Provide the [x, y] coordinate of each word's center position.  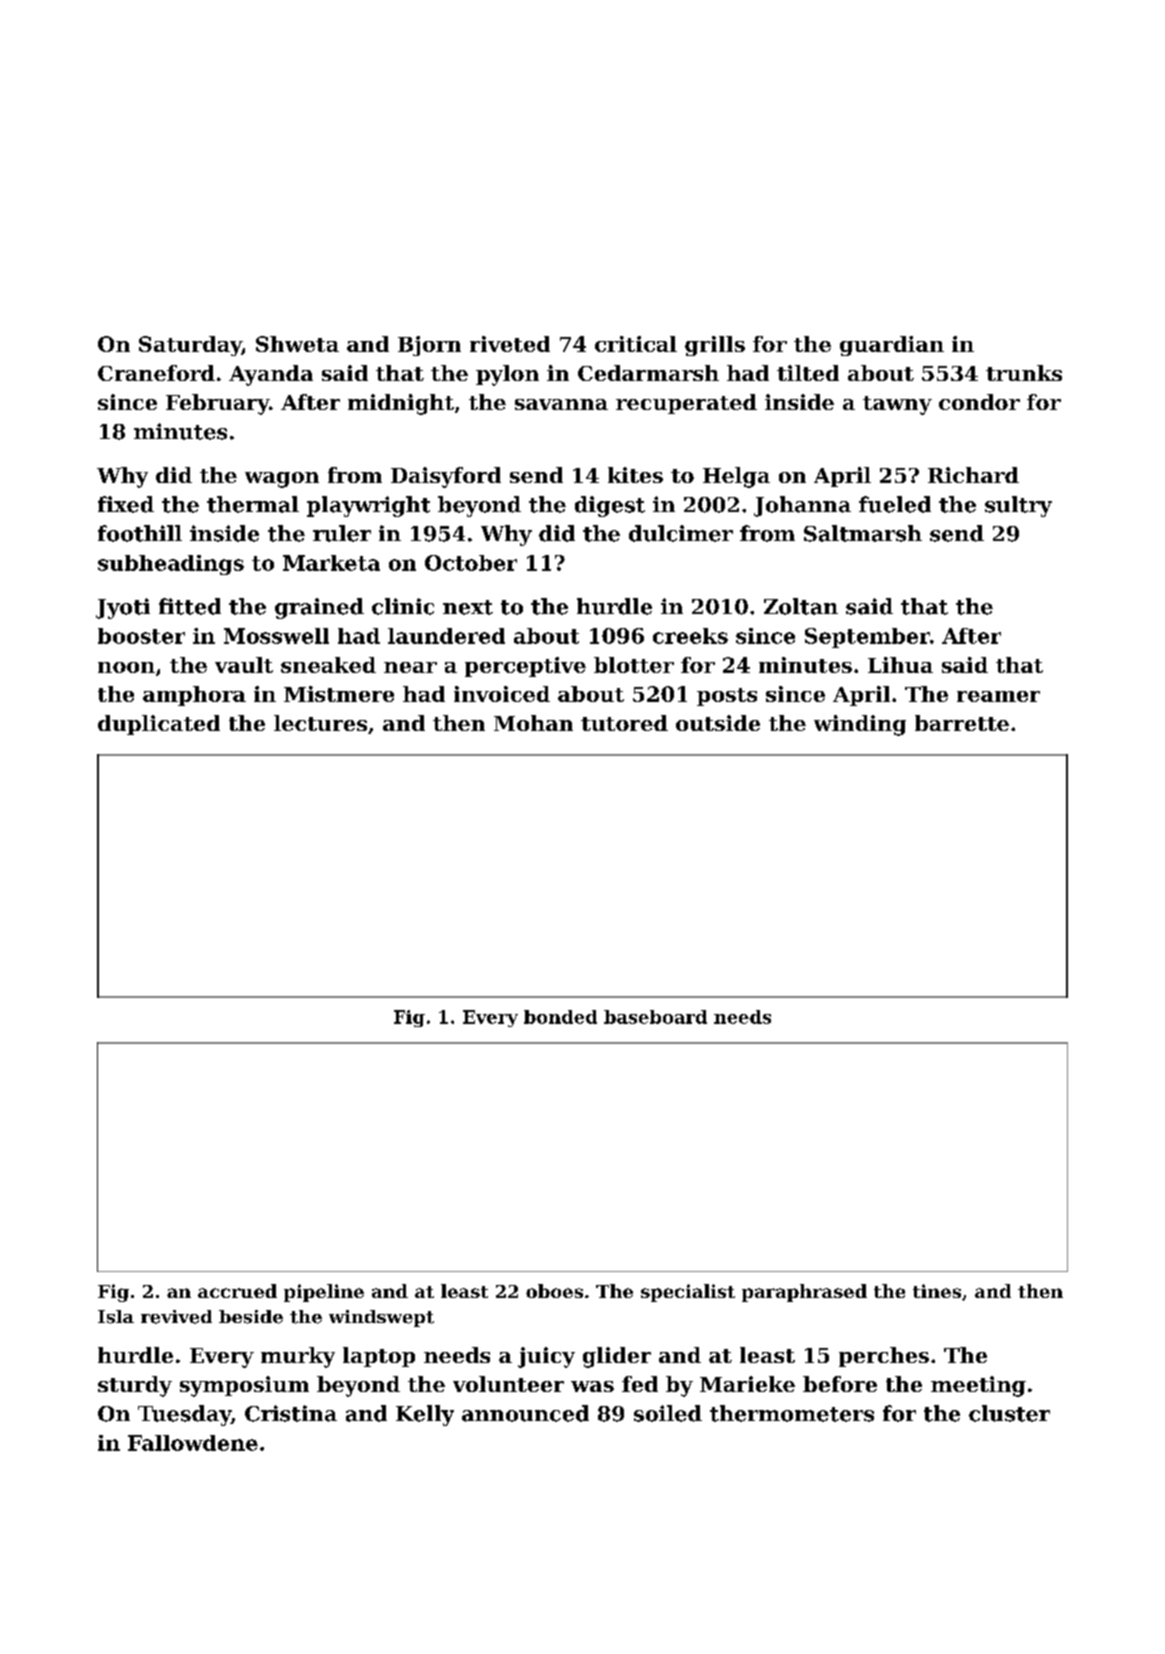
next [468, 607]
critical [636, 344]
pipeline [324, 1293]
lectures [320, 723]
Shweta [297, 344]
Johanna [802, 506]
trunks [1024, 373]
